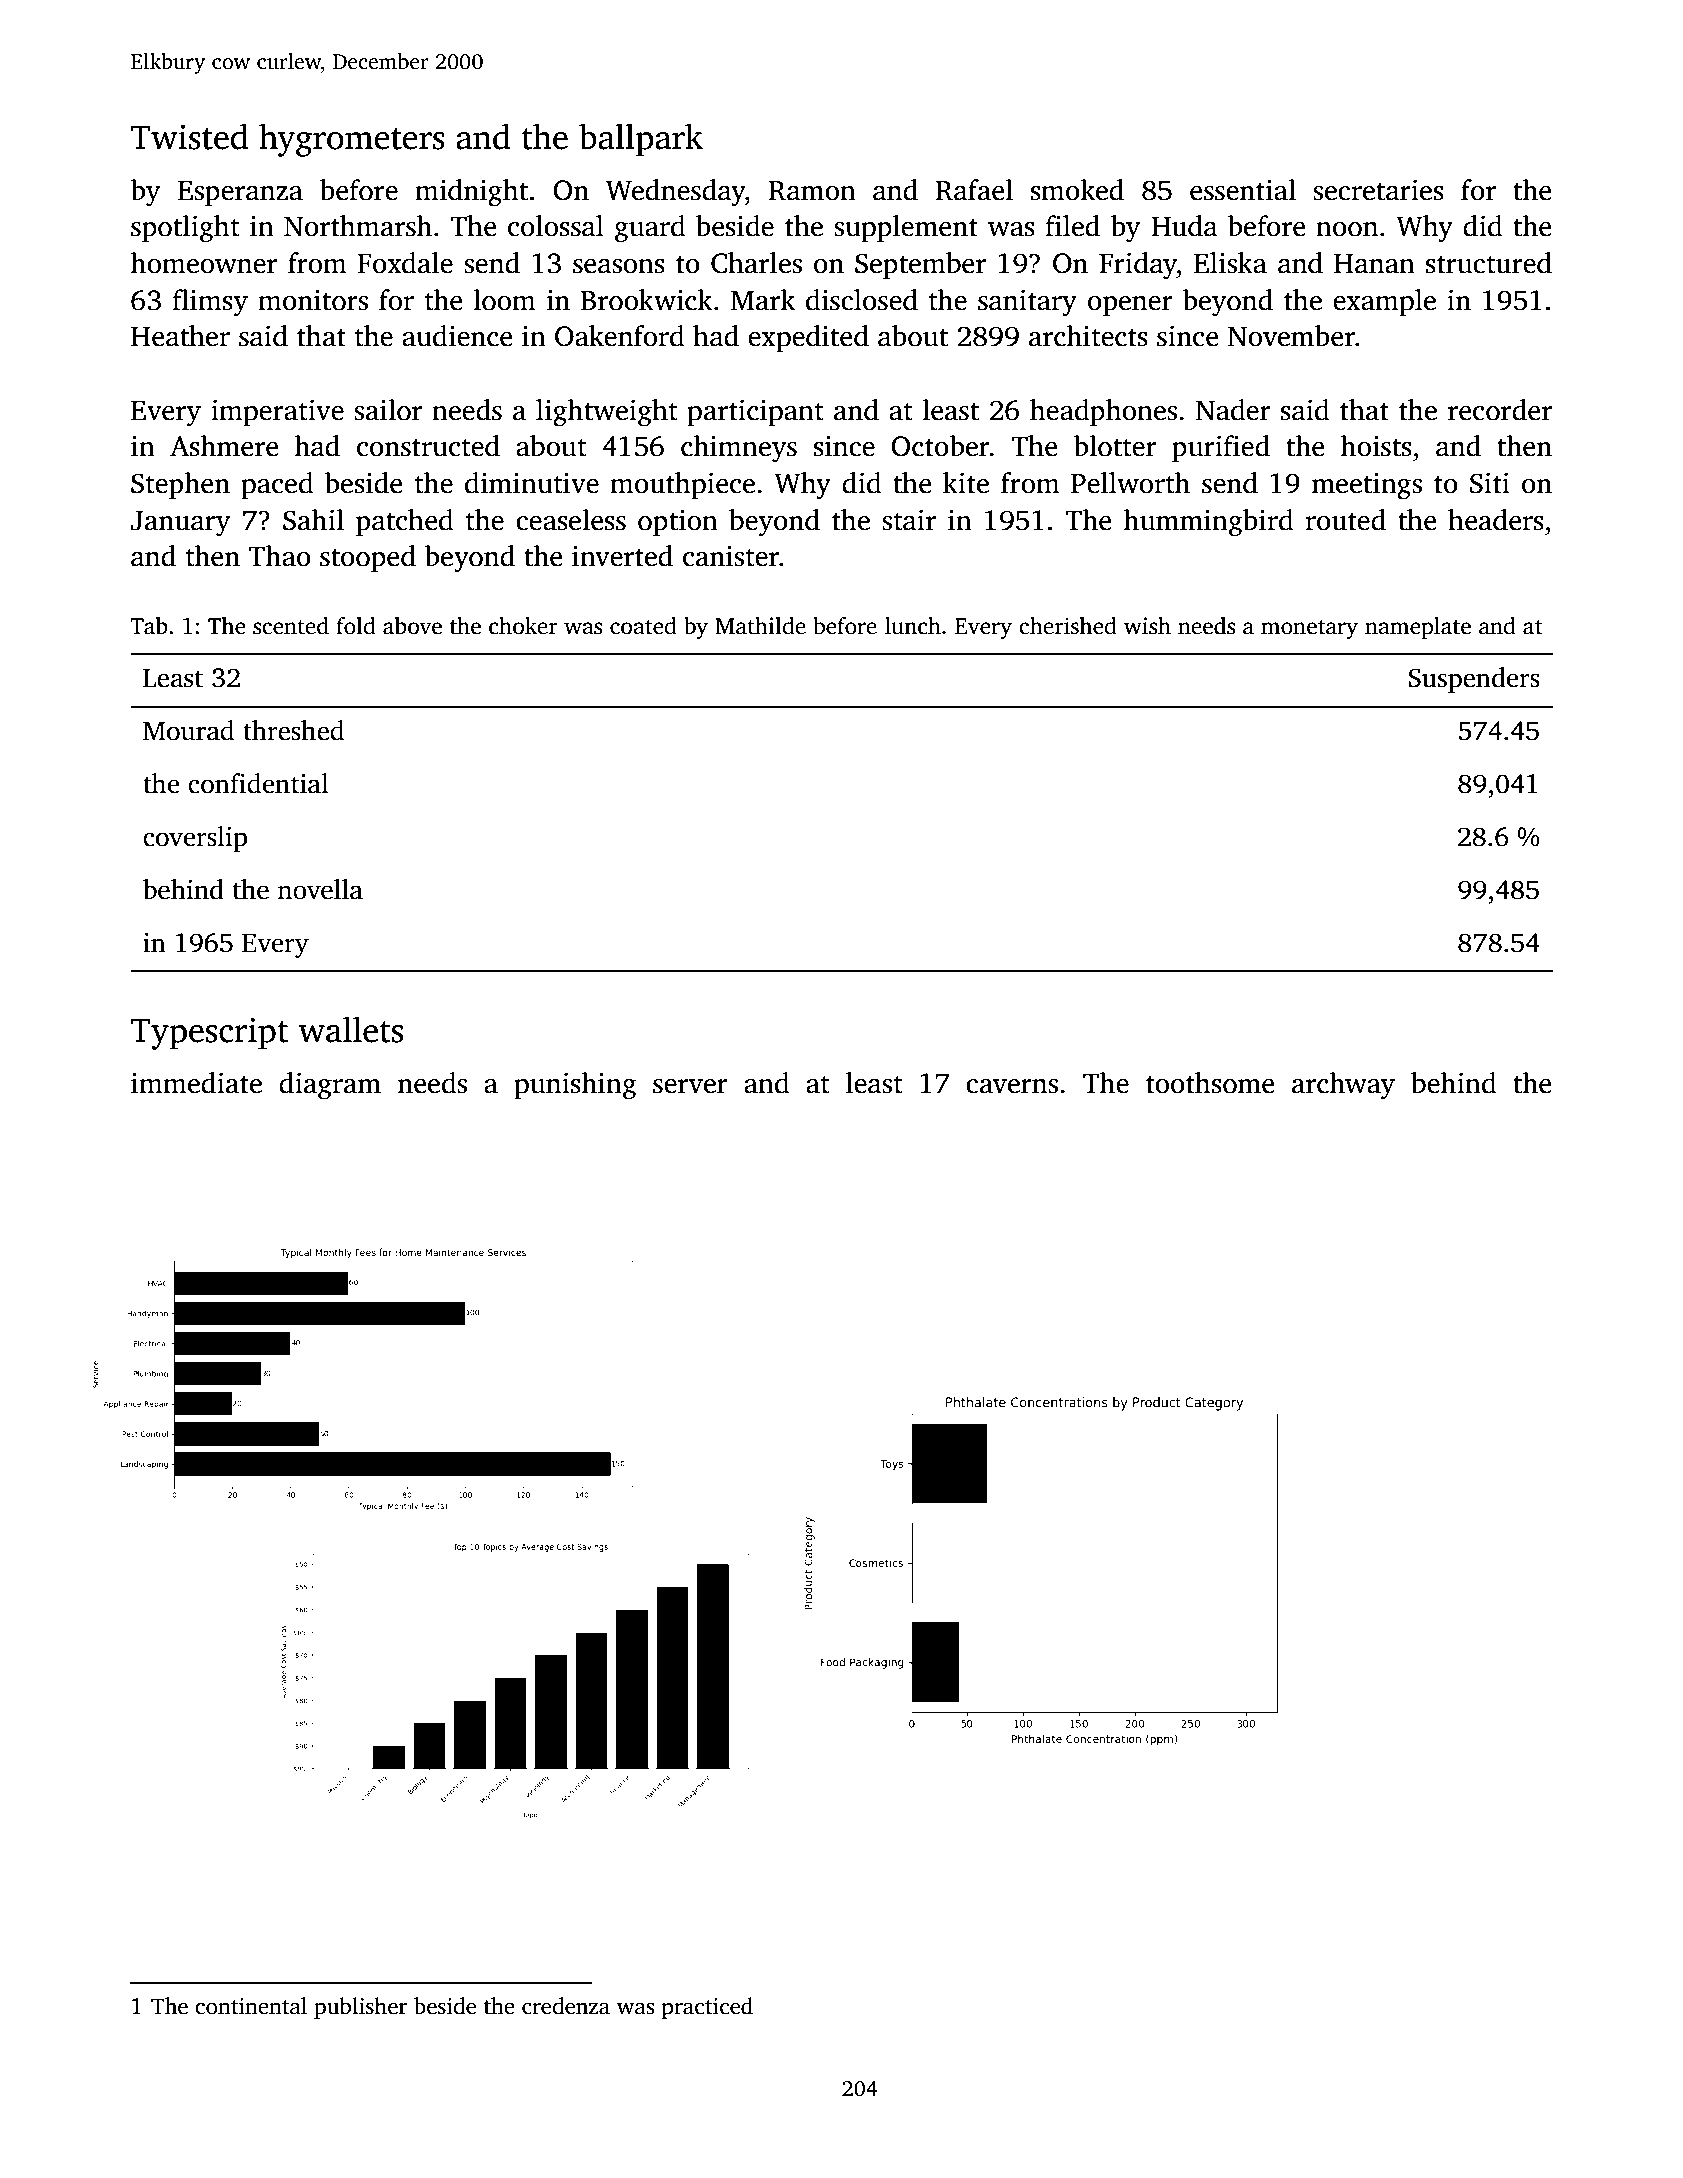 The height and width of the screenshot is (2178, 1683). What do you see at coordinates (1309, 629) in the screenshot?
I see `monetary` at bounding box center [1309, 629].
